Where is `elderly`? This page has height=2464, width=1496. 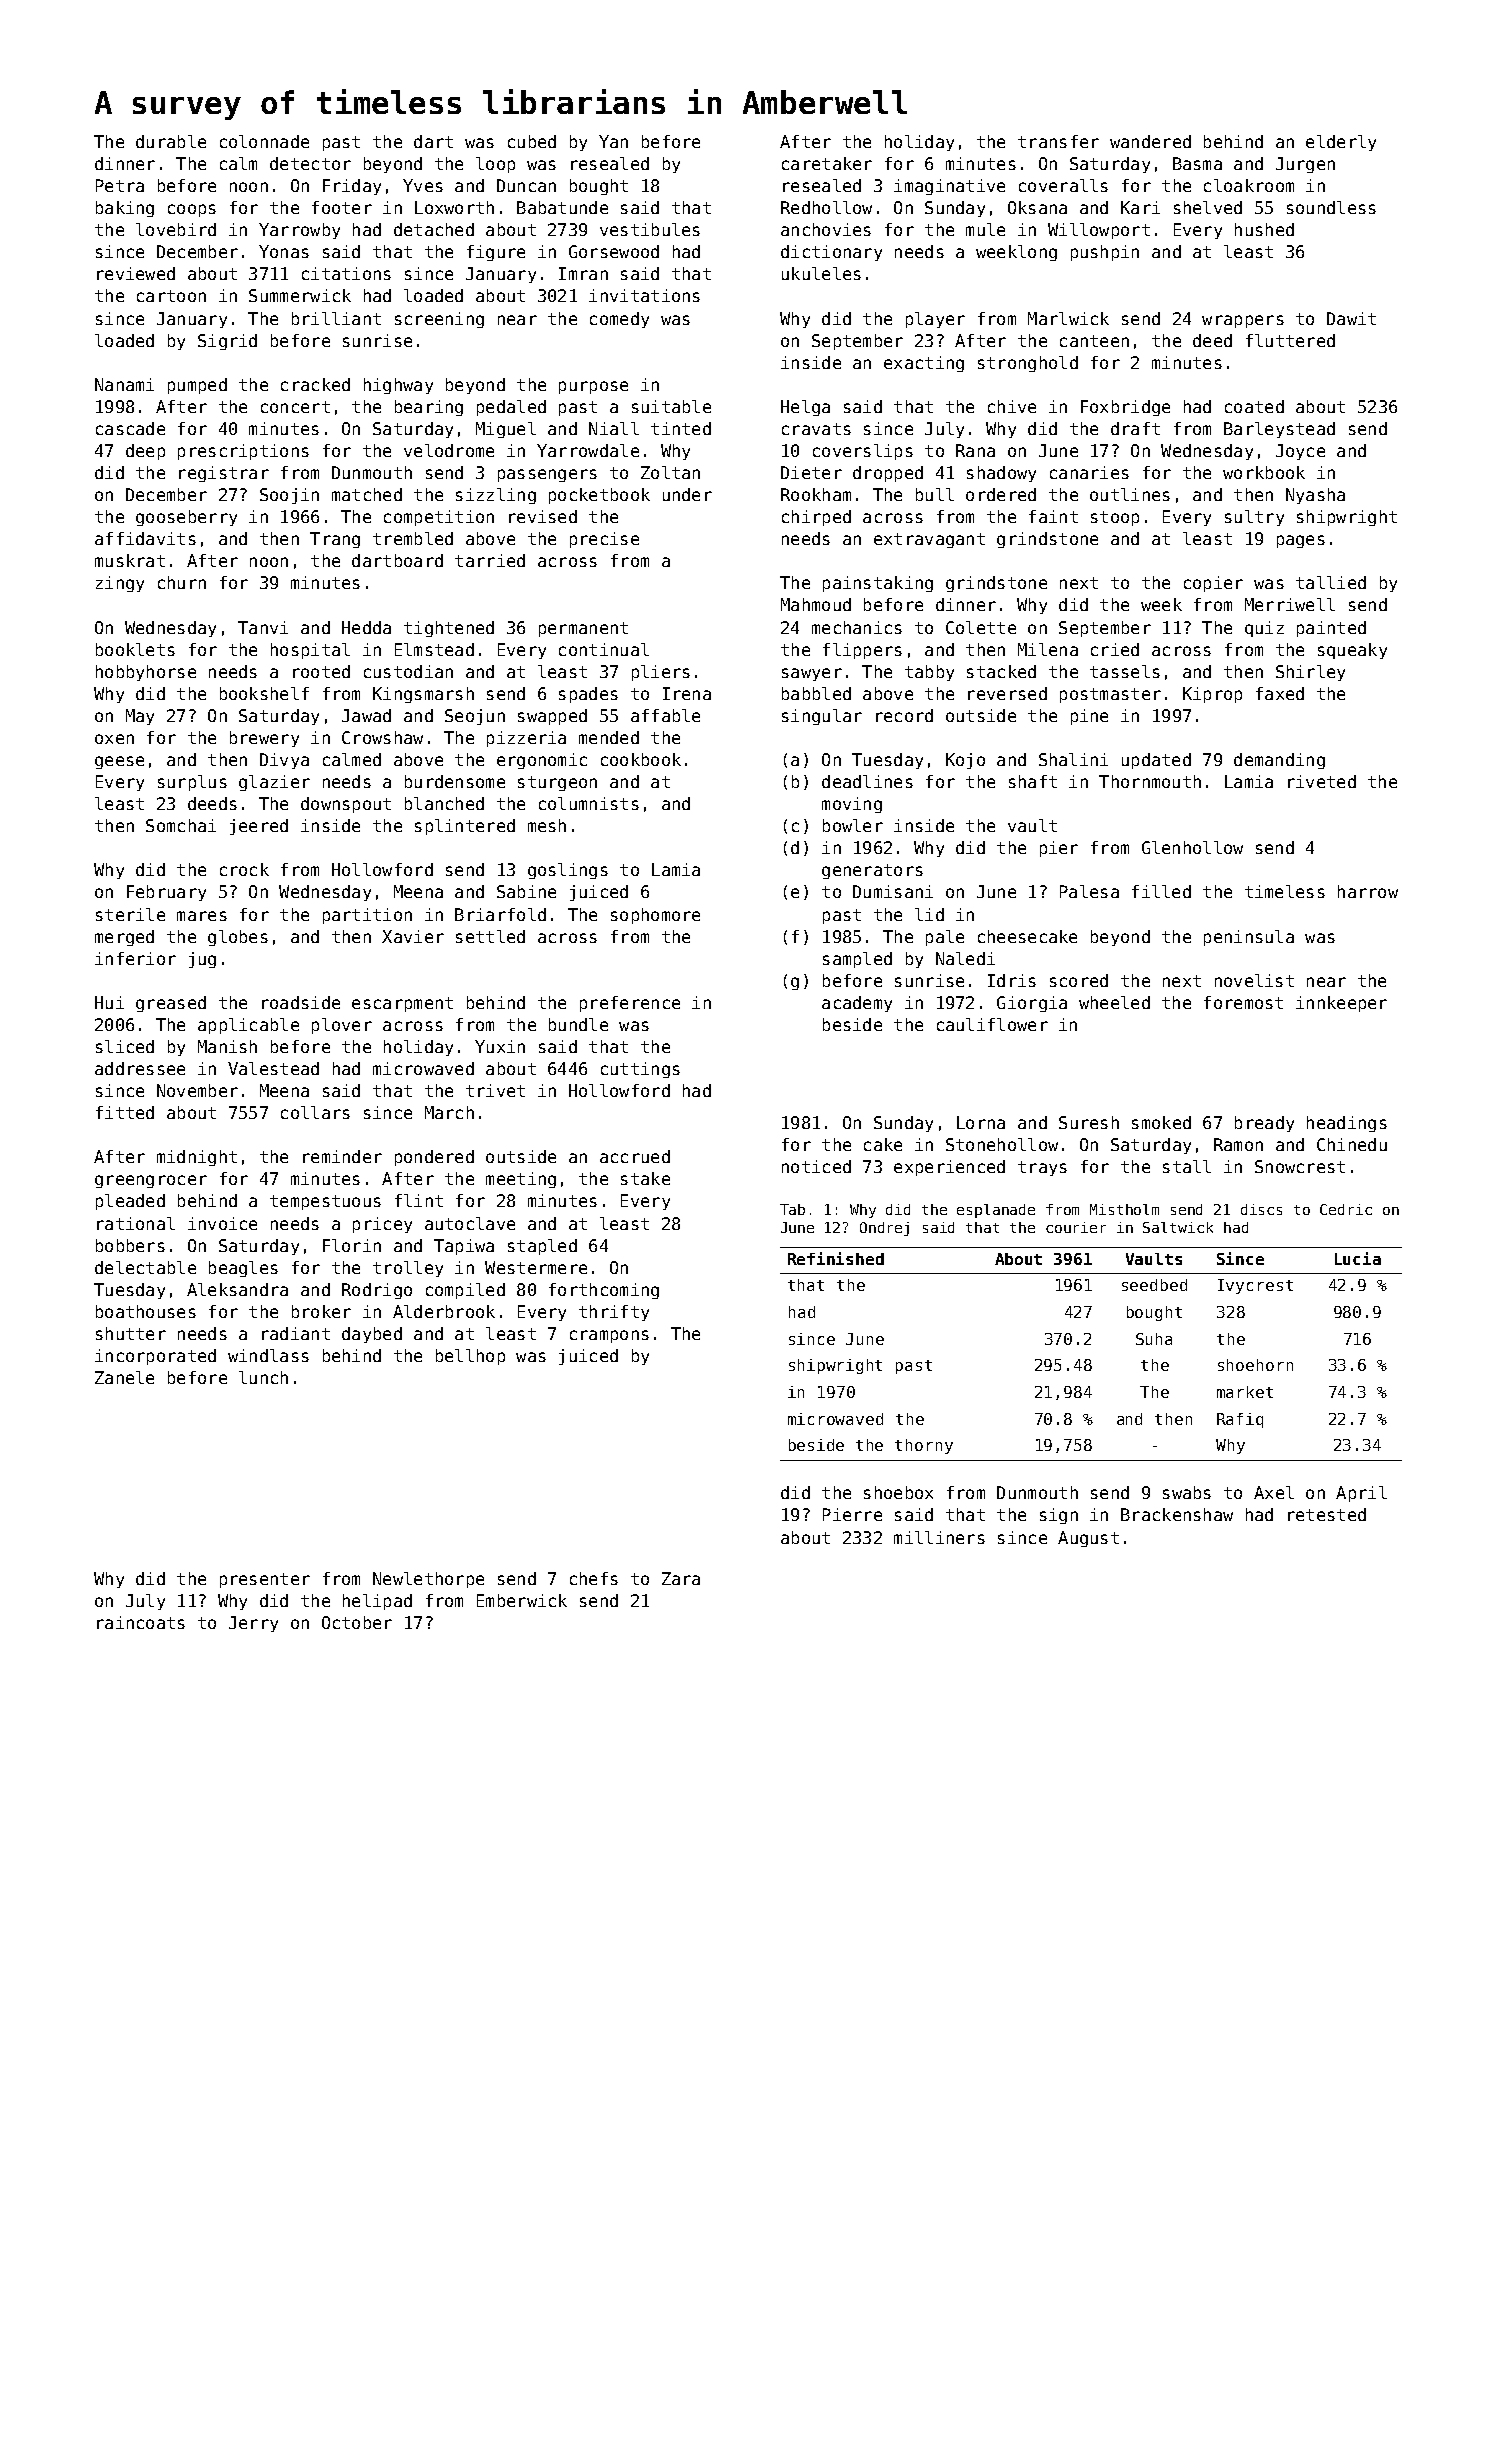 elderly is located at coordinates (1341, 143).
